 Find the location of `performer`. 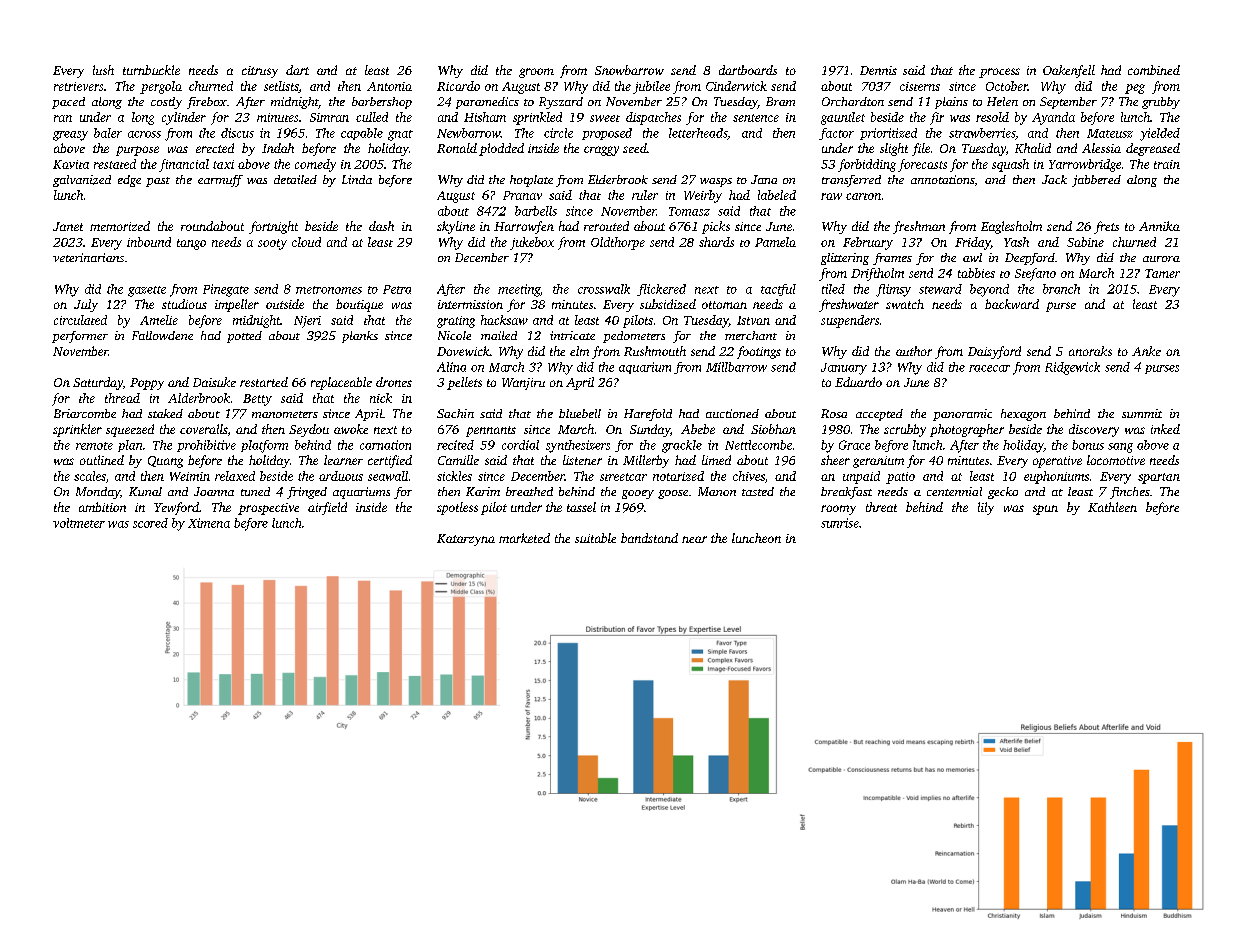

performer is located at coordinates (80, 337).
